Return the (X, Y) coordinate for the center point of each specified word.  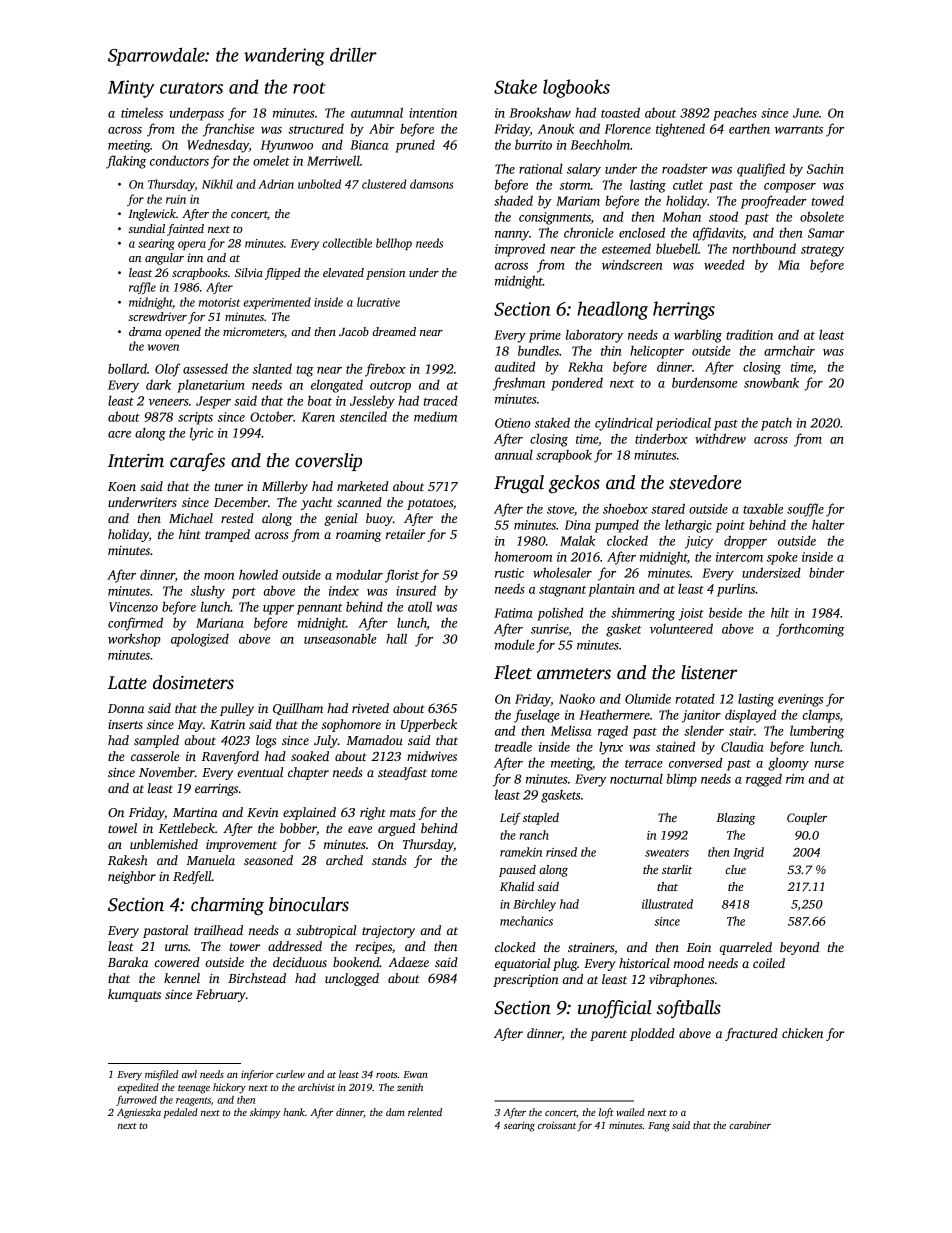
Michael (191, 518)
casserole (155, 756)
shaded (513, 200)
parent (608, 1035)
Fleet (513, 672)
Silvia (249, 272)
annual (514, 455)
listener (709, 672)
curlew (290, 1074)
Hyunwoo (287, 146)
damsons (432, 184)
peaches (735, 114)
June (806, 113)
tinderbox (661, 438)
